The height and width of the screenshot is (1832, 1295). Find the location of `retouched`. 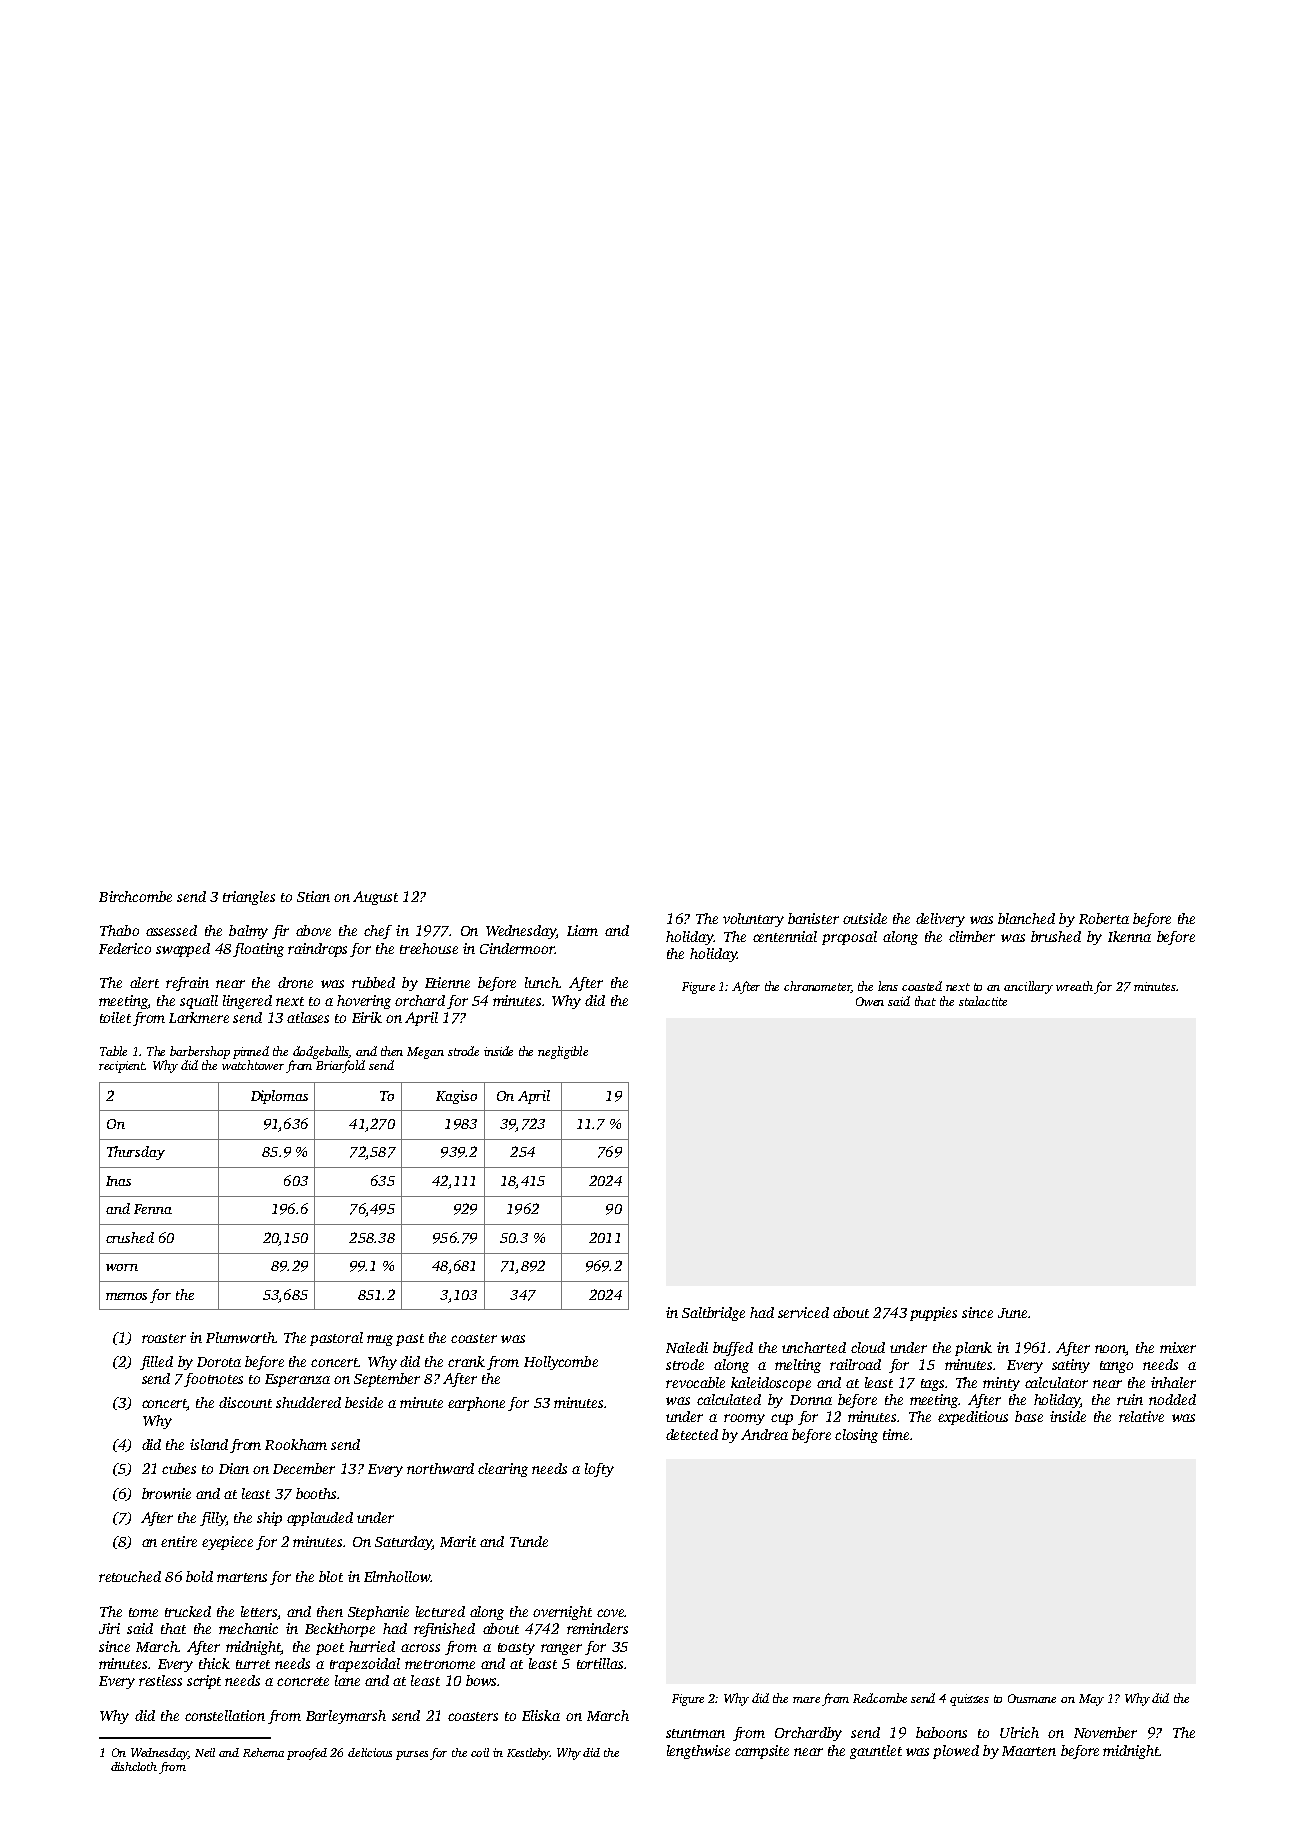

retouched is located at coordinates (130, 1576).
